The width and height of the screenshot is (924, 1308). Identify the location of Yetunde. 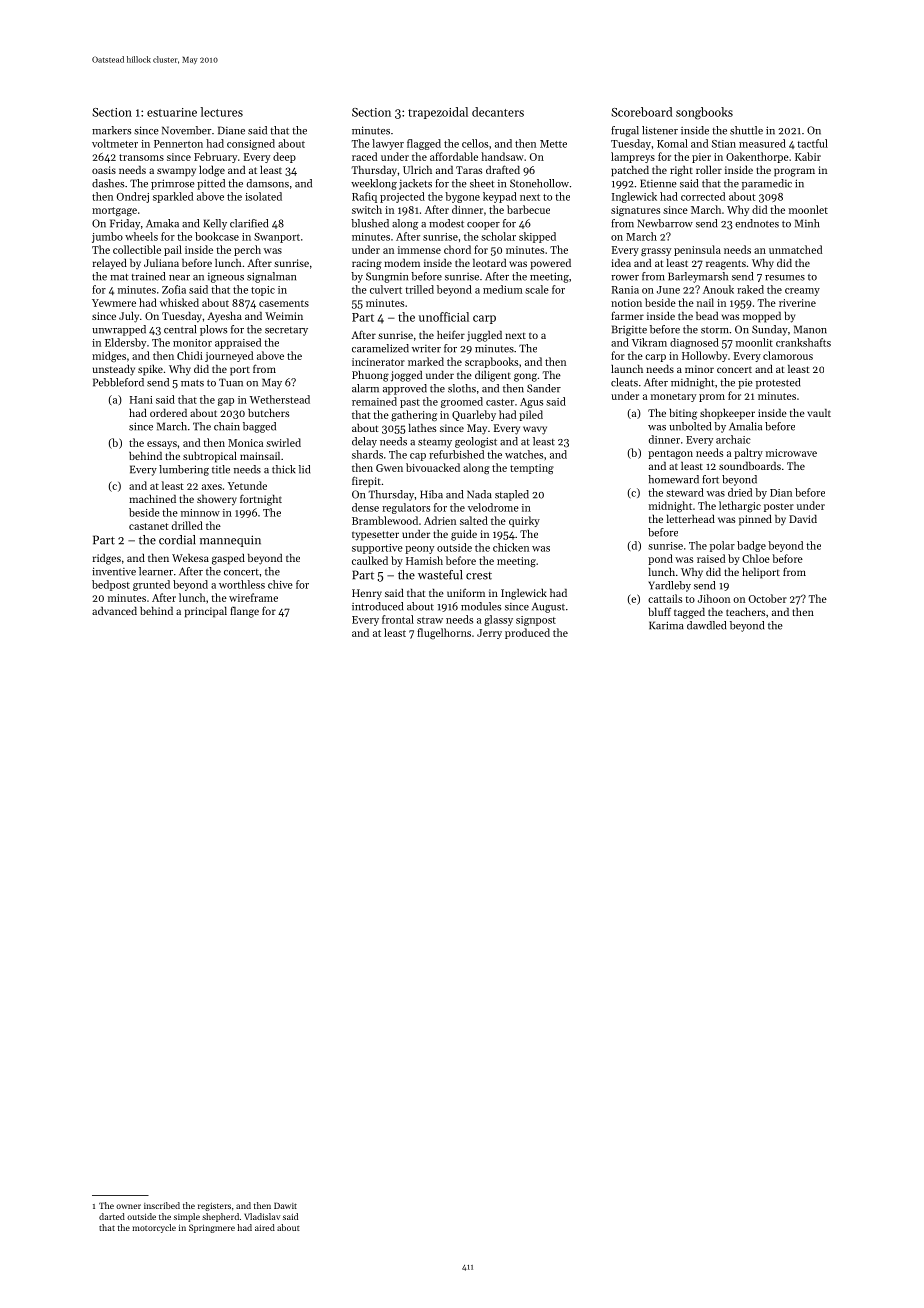
(247, 485).
